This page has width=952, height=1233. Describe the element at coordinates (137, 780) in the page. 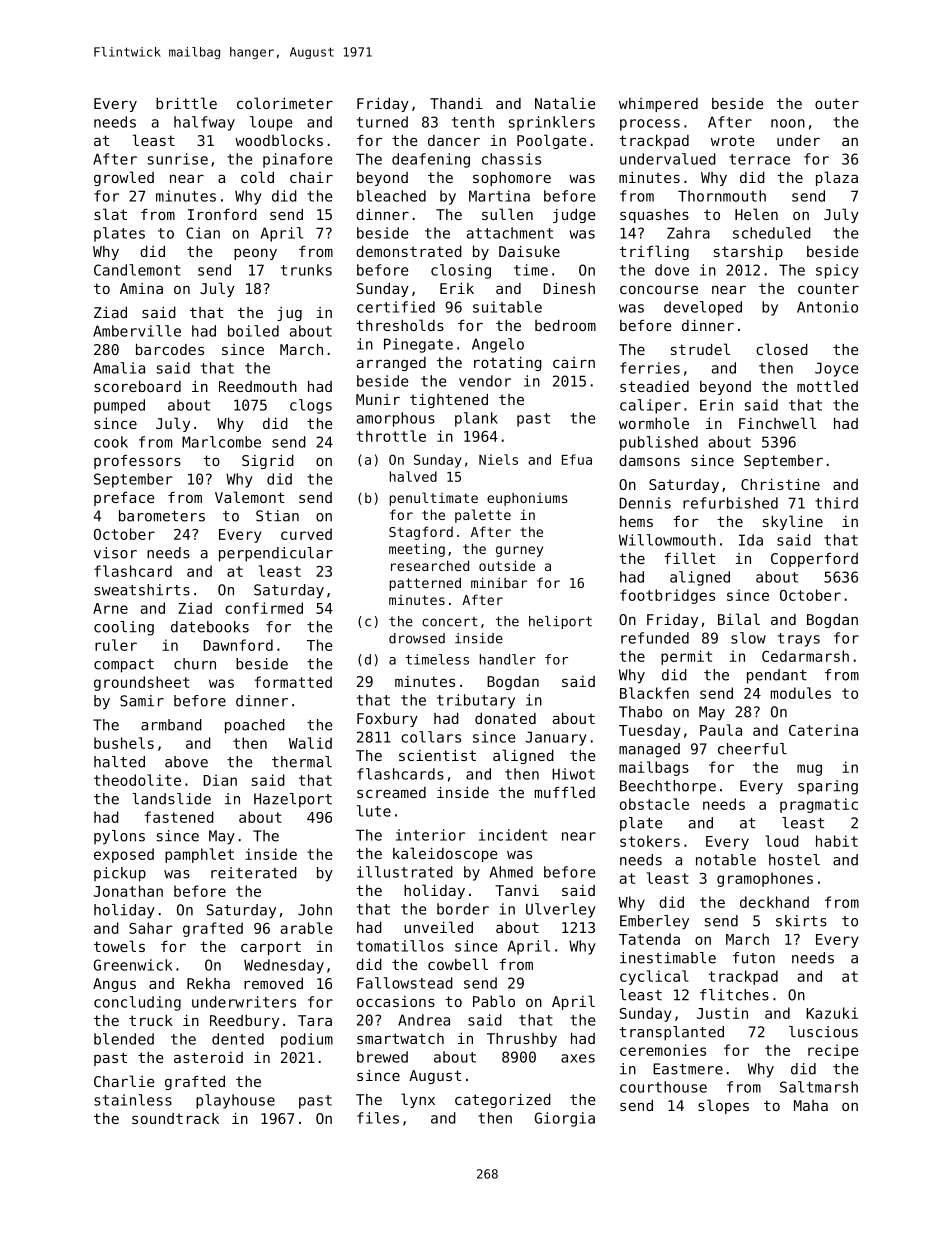

I see `theodolite` at that location.
